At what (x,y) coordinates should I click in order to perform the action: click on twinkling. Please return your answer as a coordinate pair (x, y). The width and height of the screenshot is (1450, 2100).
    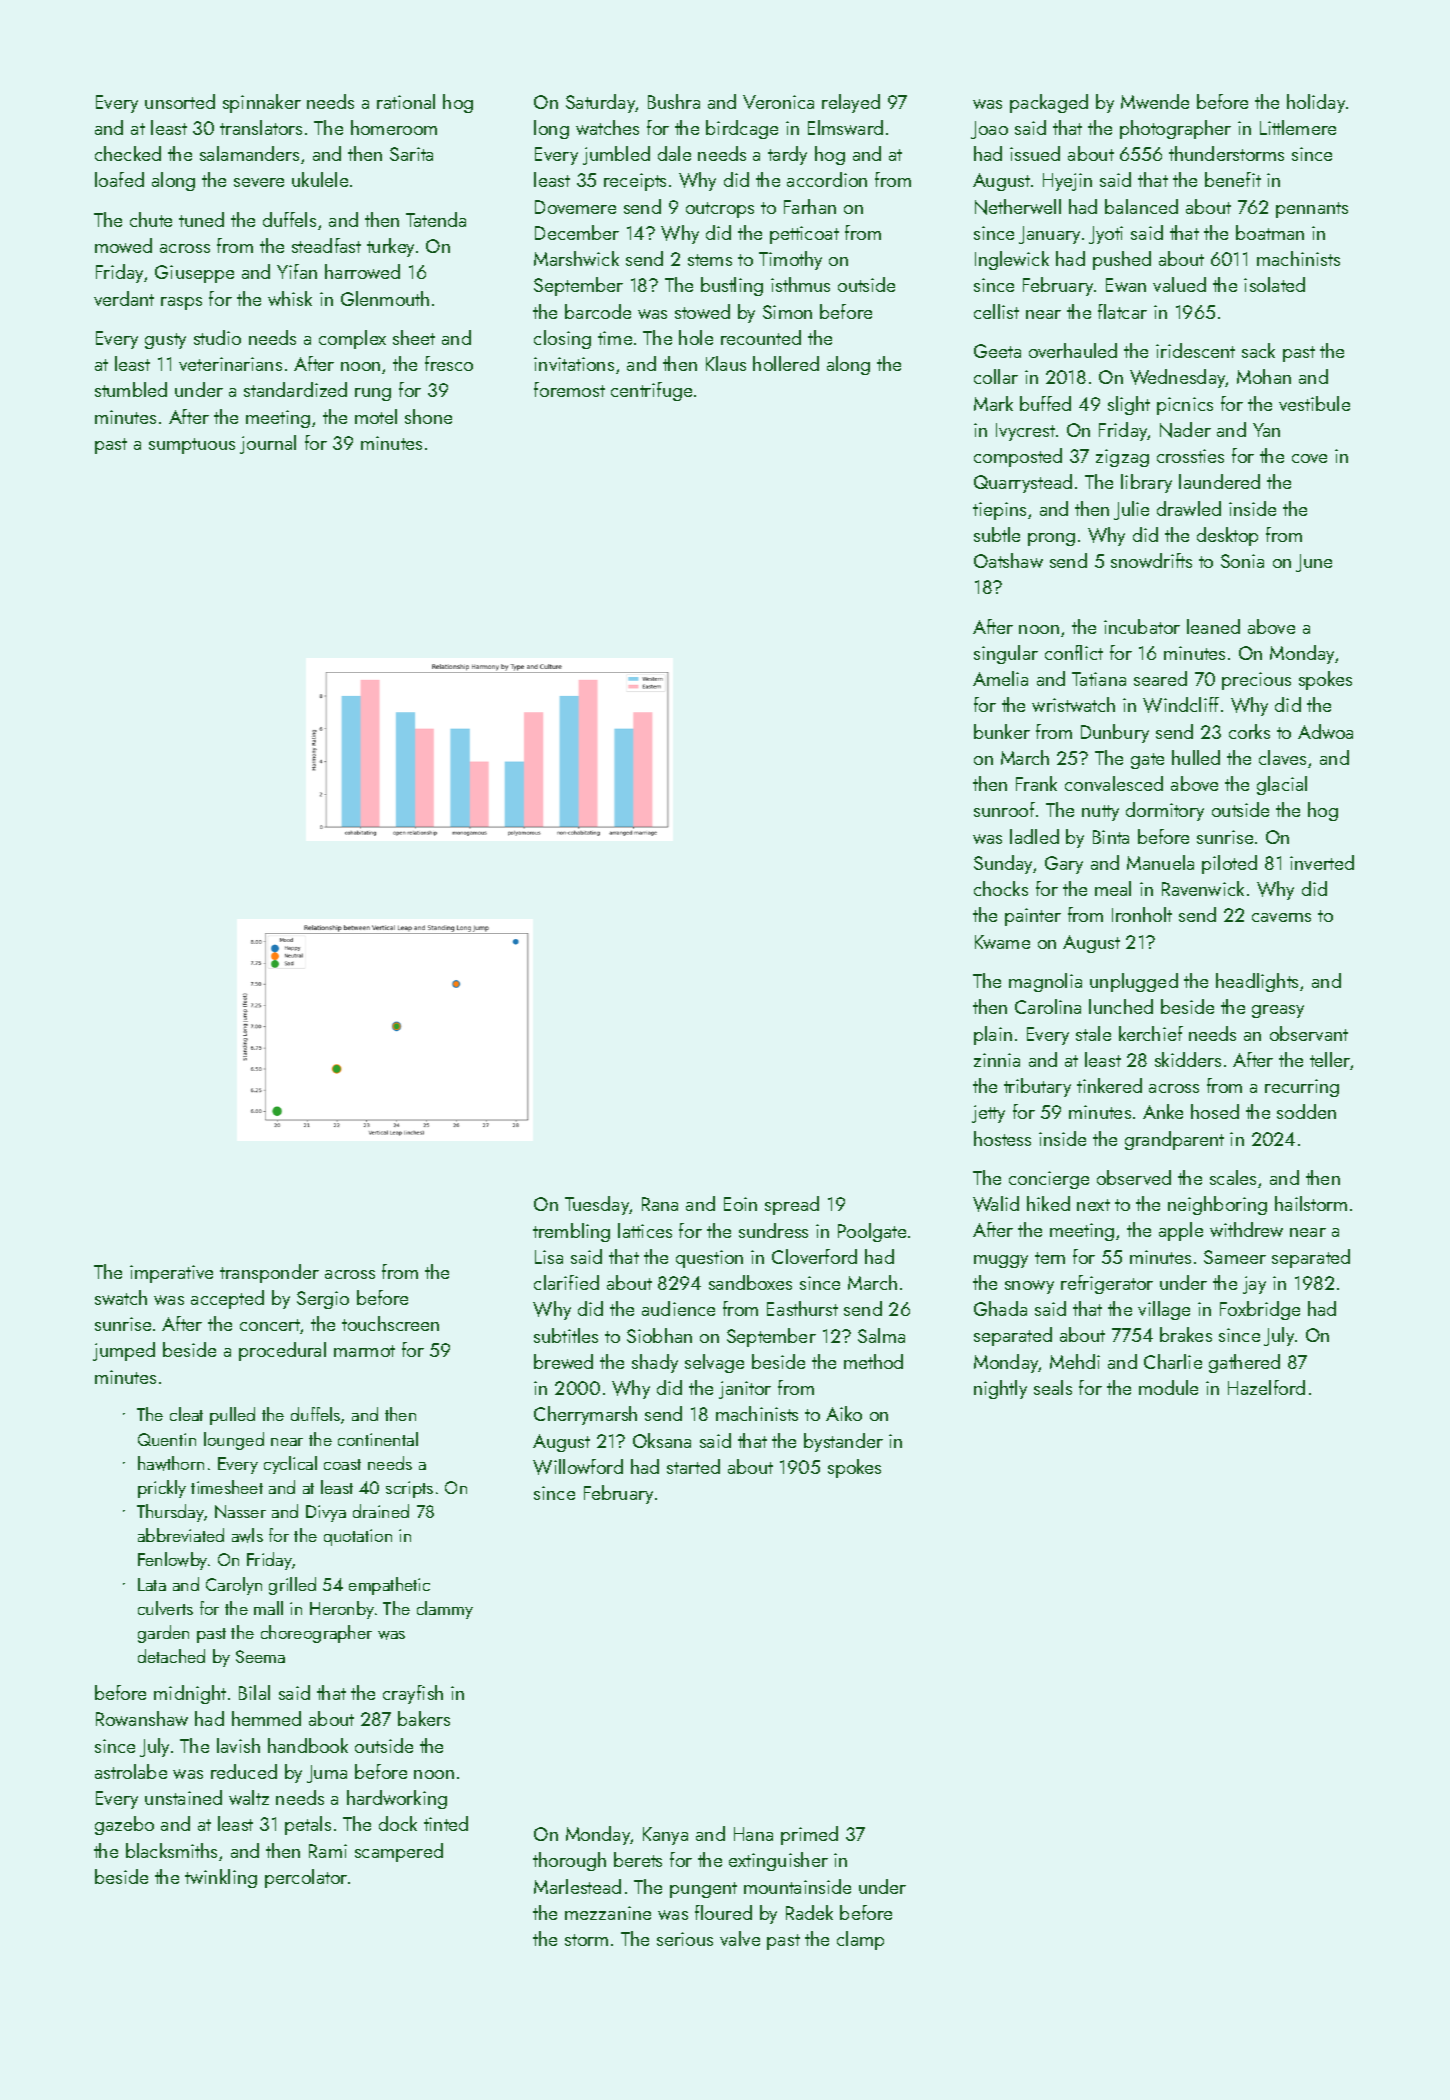
    Looking at the image, I should click on (221, 1878).
